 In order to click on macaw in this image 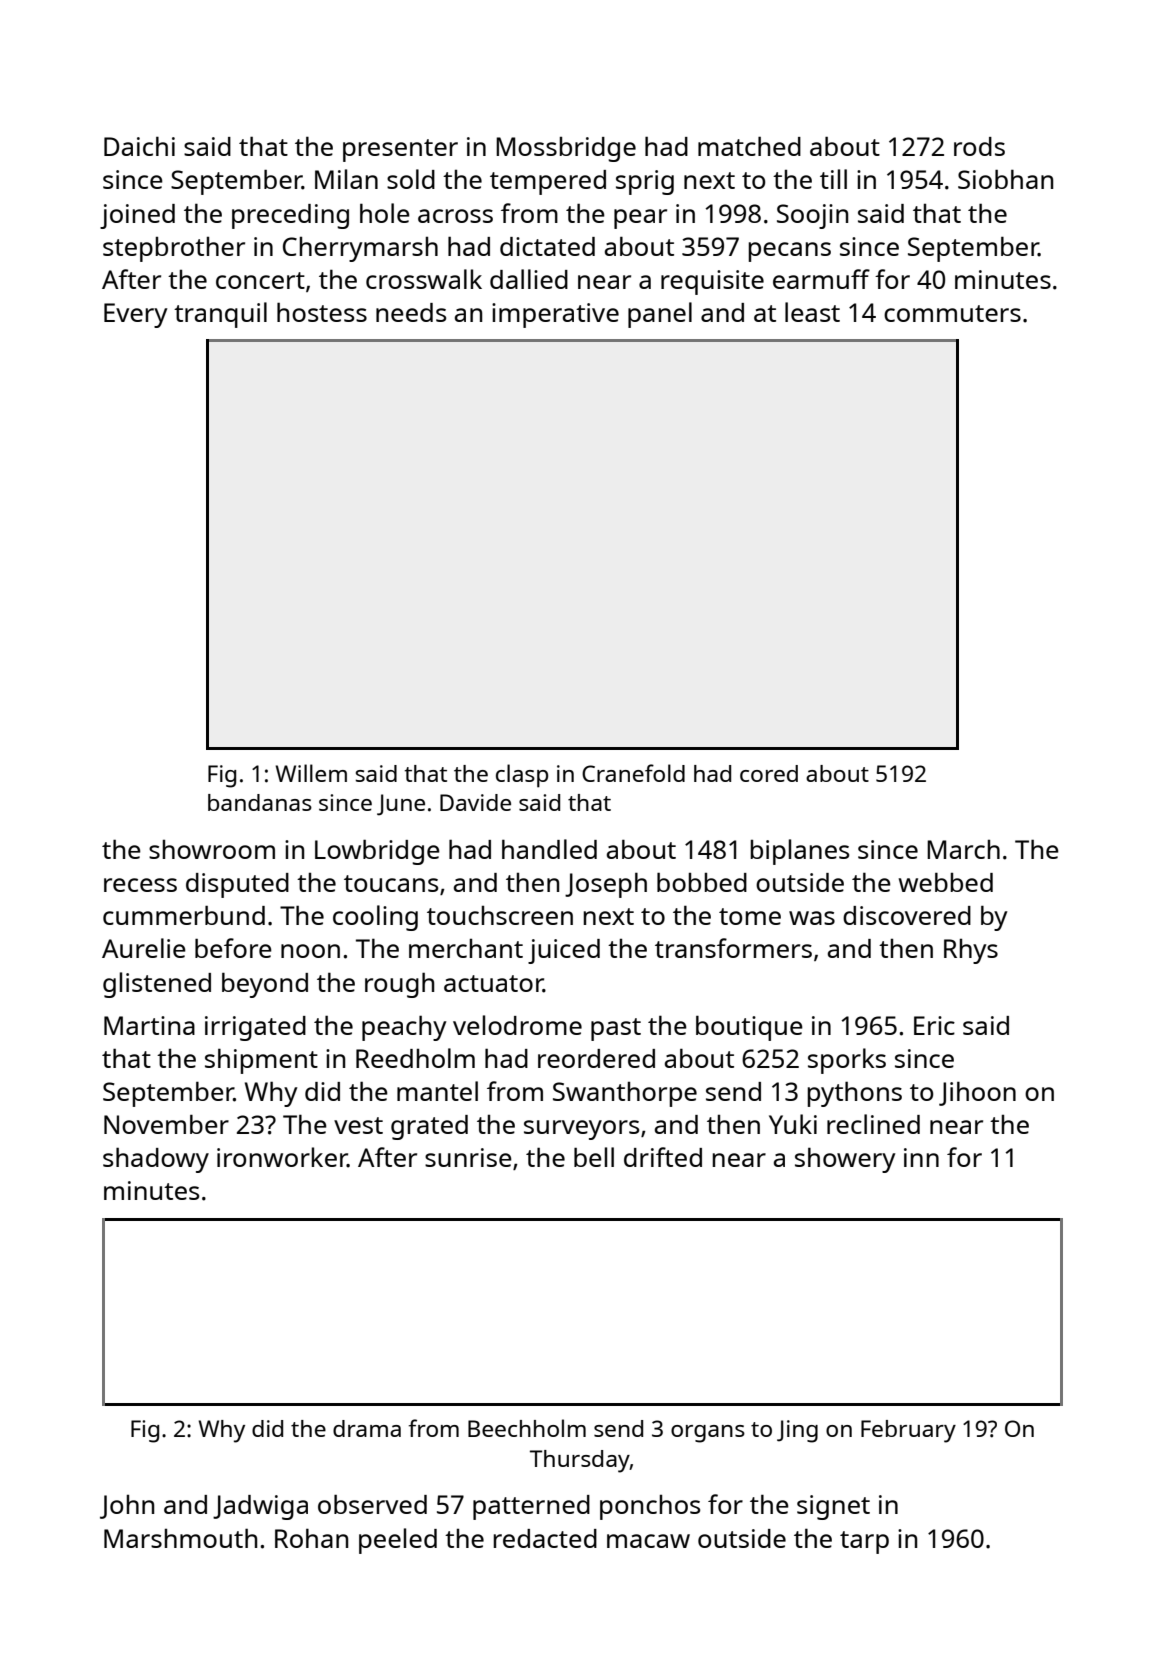, I will do `click(648, 1541)`.
